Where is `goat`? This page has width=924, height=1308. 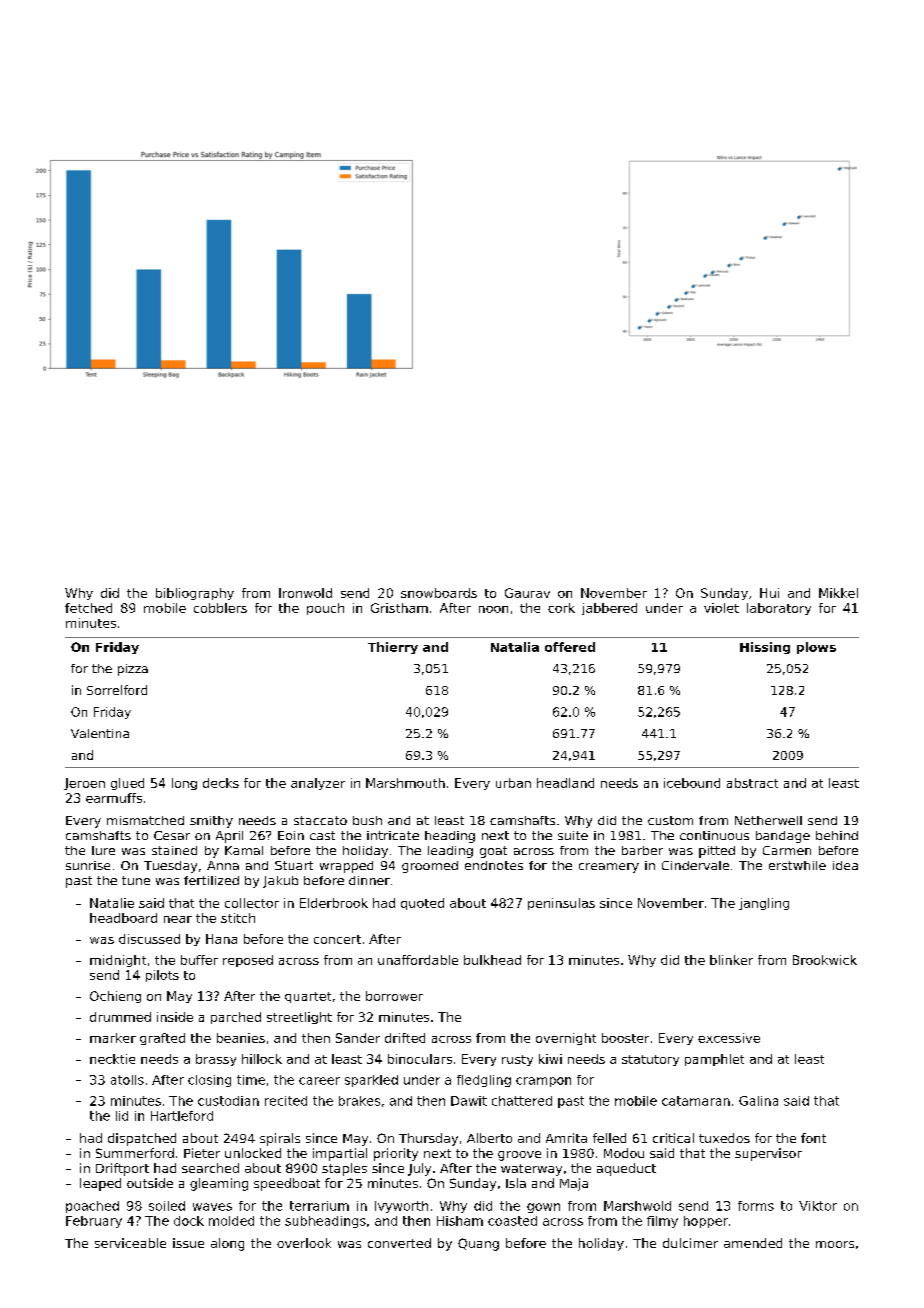
goat is located at coordinates (493, 852).
